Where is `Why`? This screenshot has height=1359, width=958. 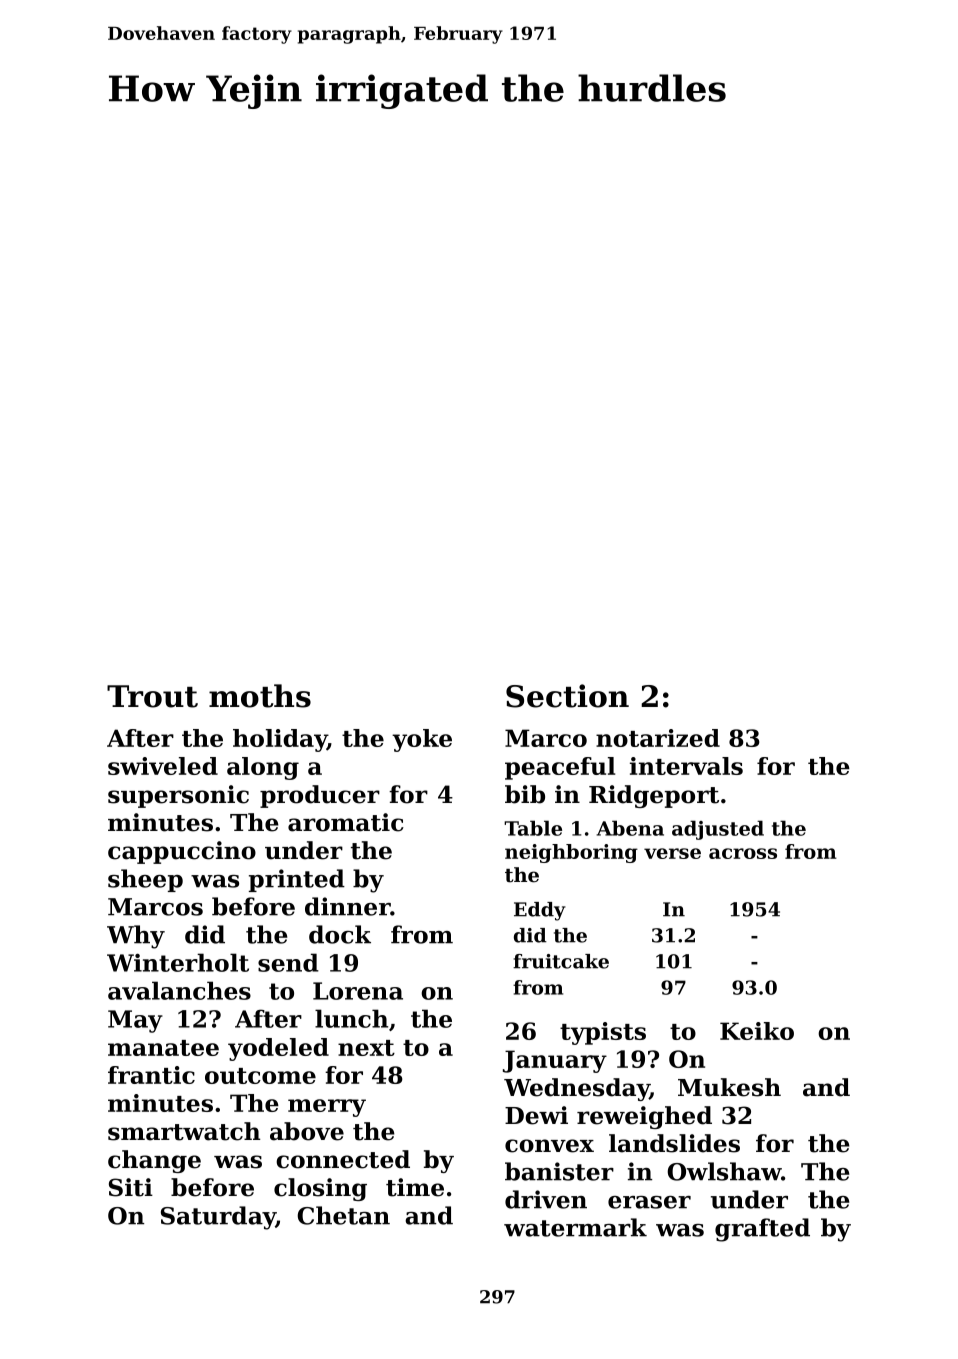
Why is located at coordinates (136, 937).
